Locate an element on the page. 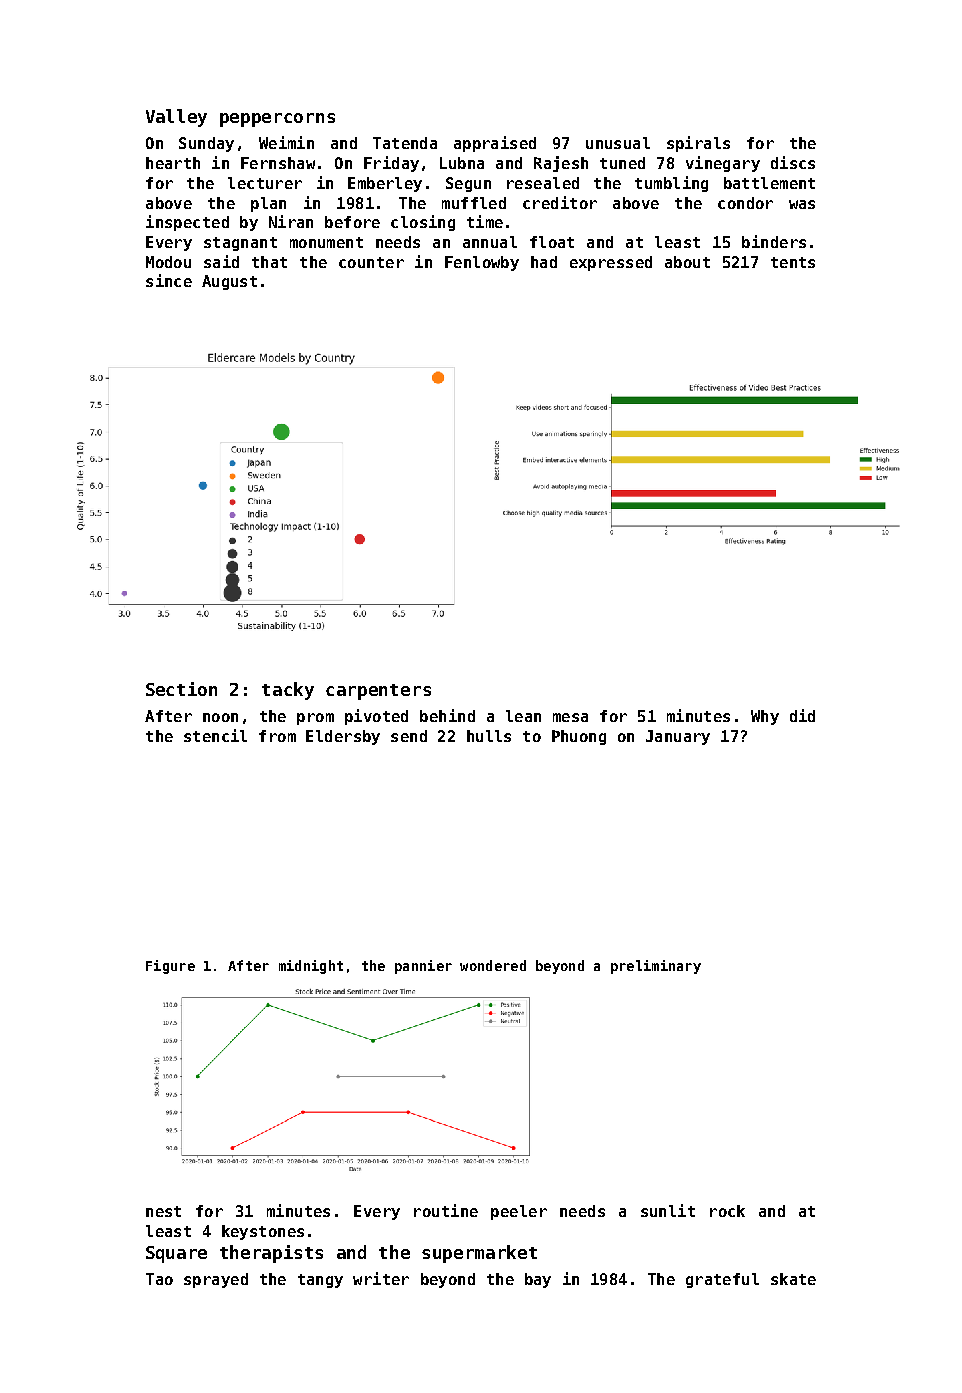 The image size is (962, 1393). midnight is located at coordinates (311, 967).
